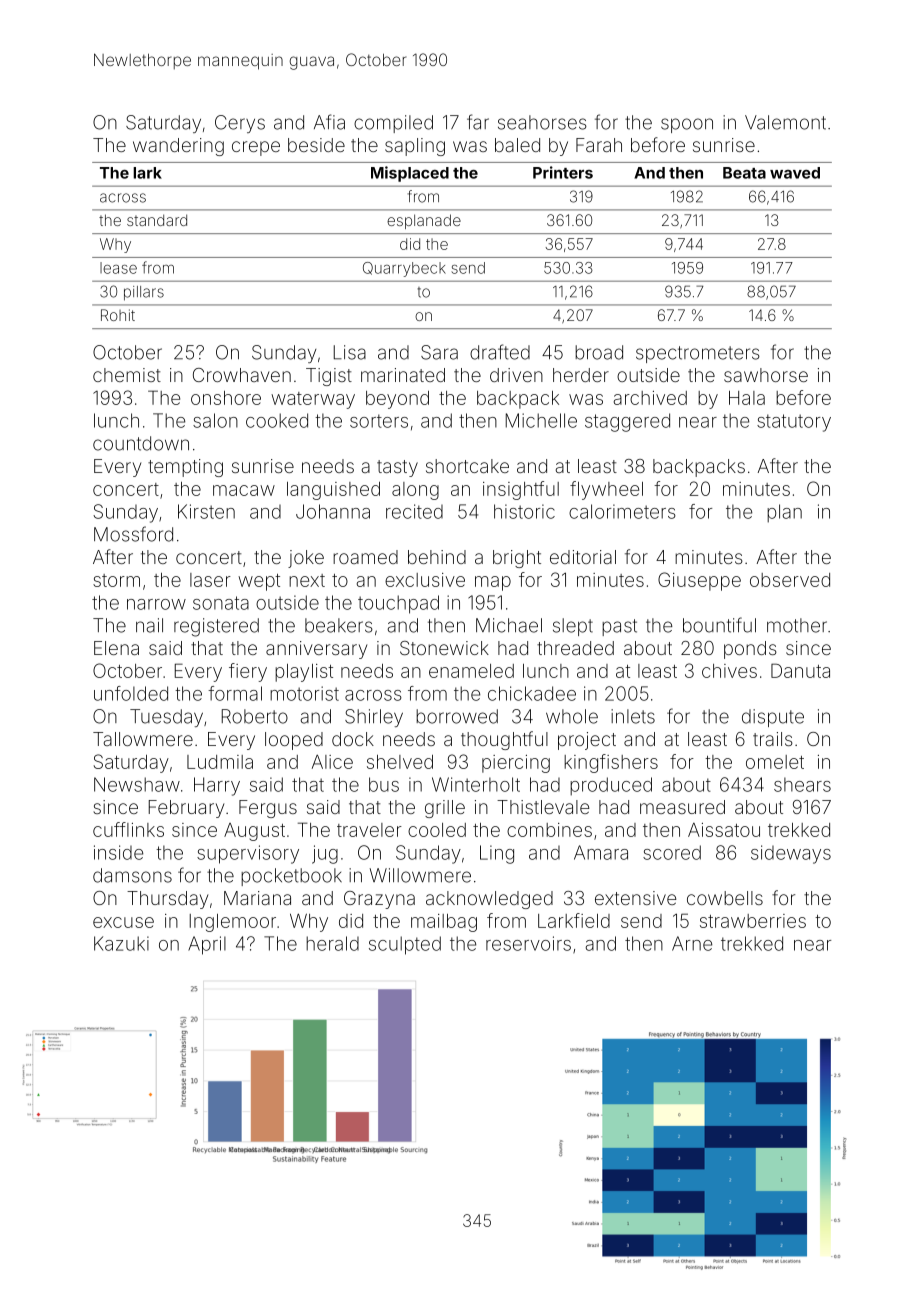  I want to click on Cerys, so click(240, 124).
